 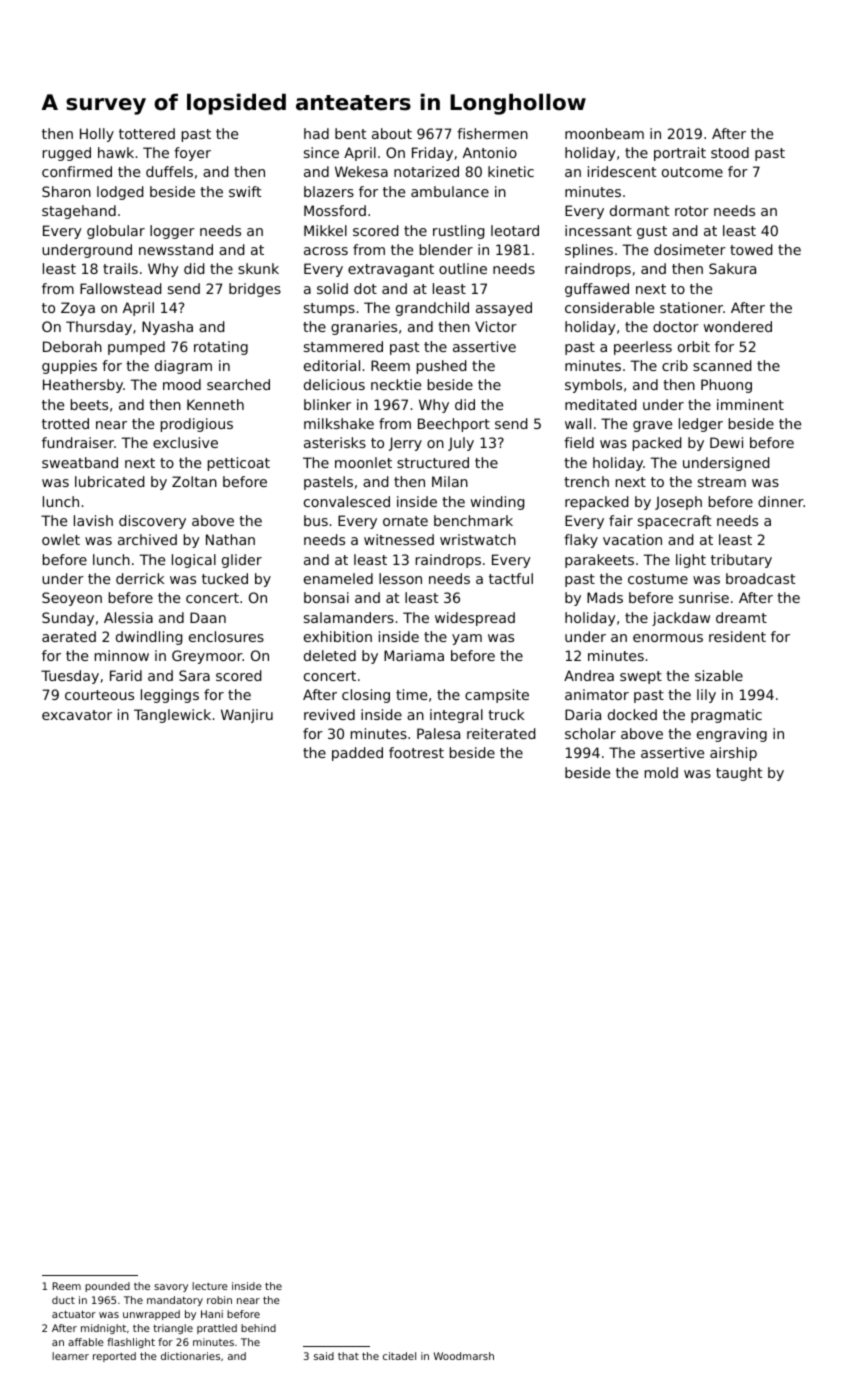 I want to click on Alessia, so click(x=128, y=617).
